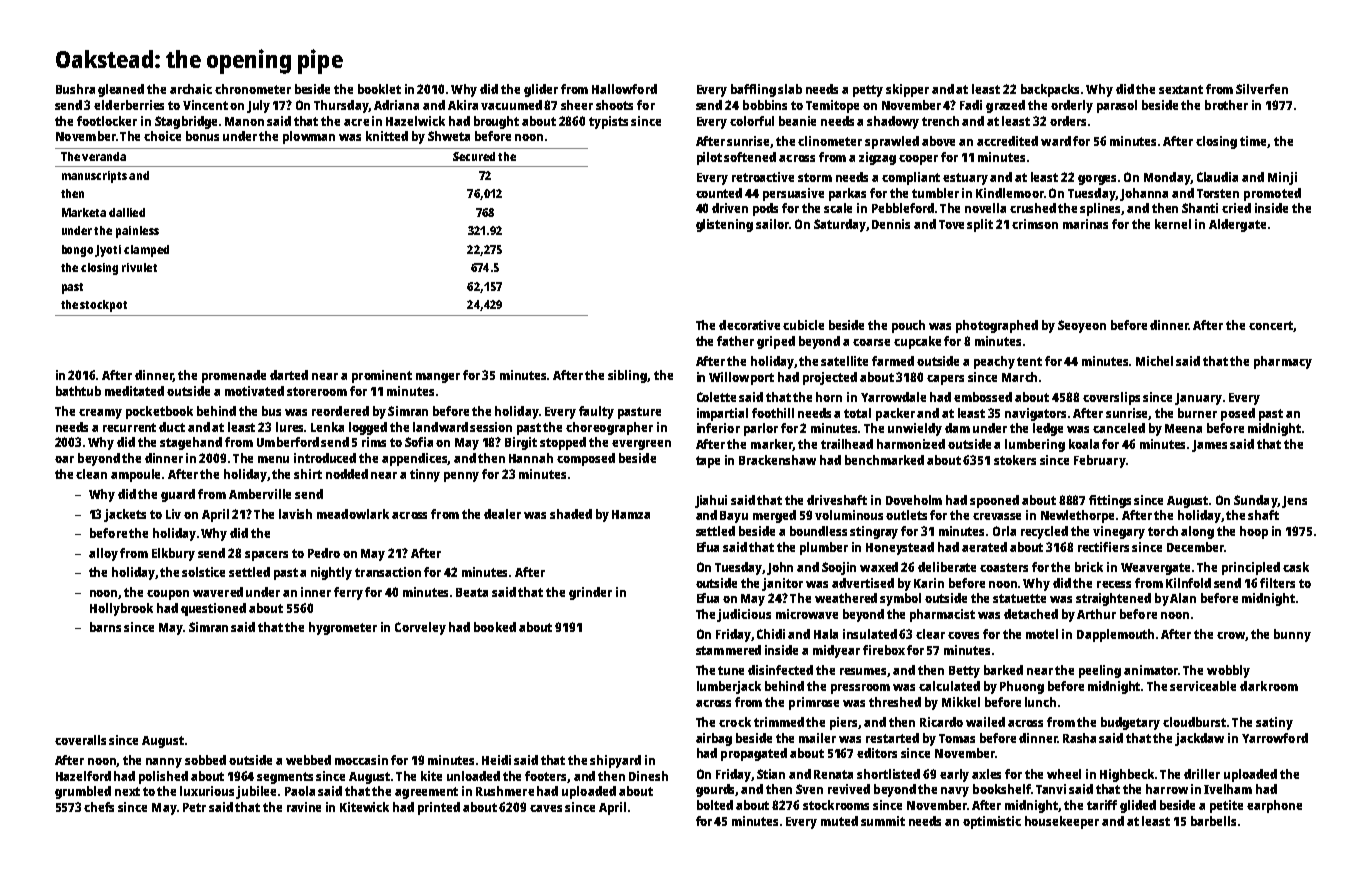 Image resolution: width=1372 pixels, height=887 pixels. What do you see at coordinates (361, 760) in the screenshot?
I see `moccasin` at bounding box center [361, 760].
